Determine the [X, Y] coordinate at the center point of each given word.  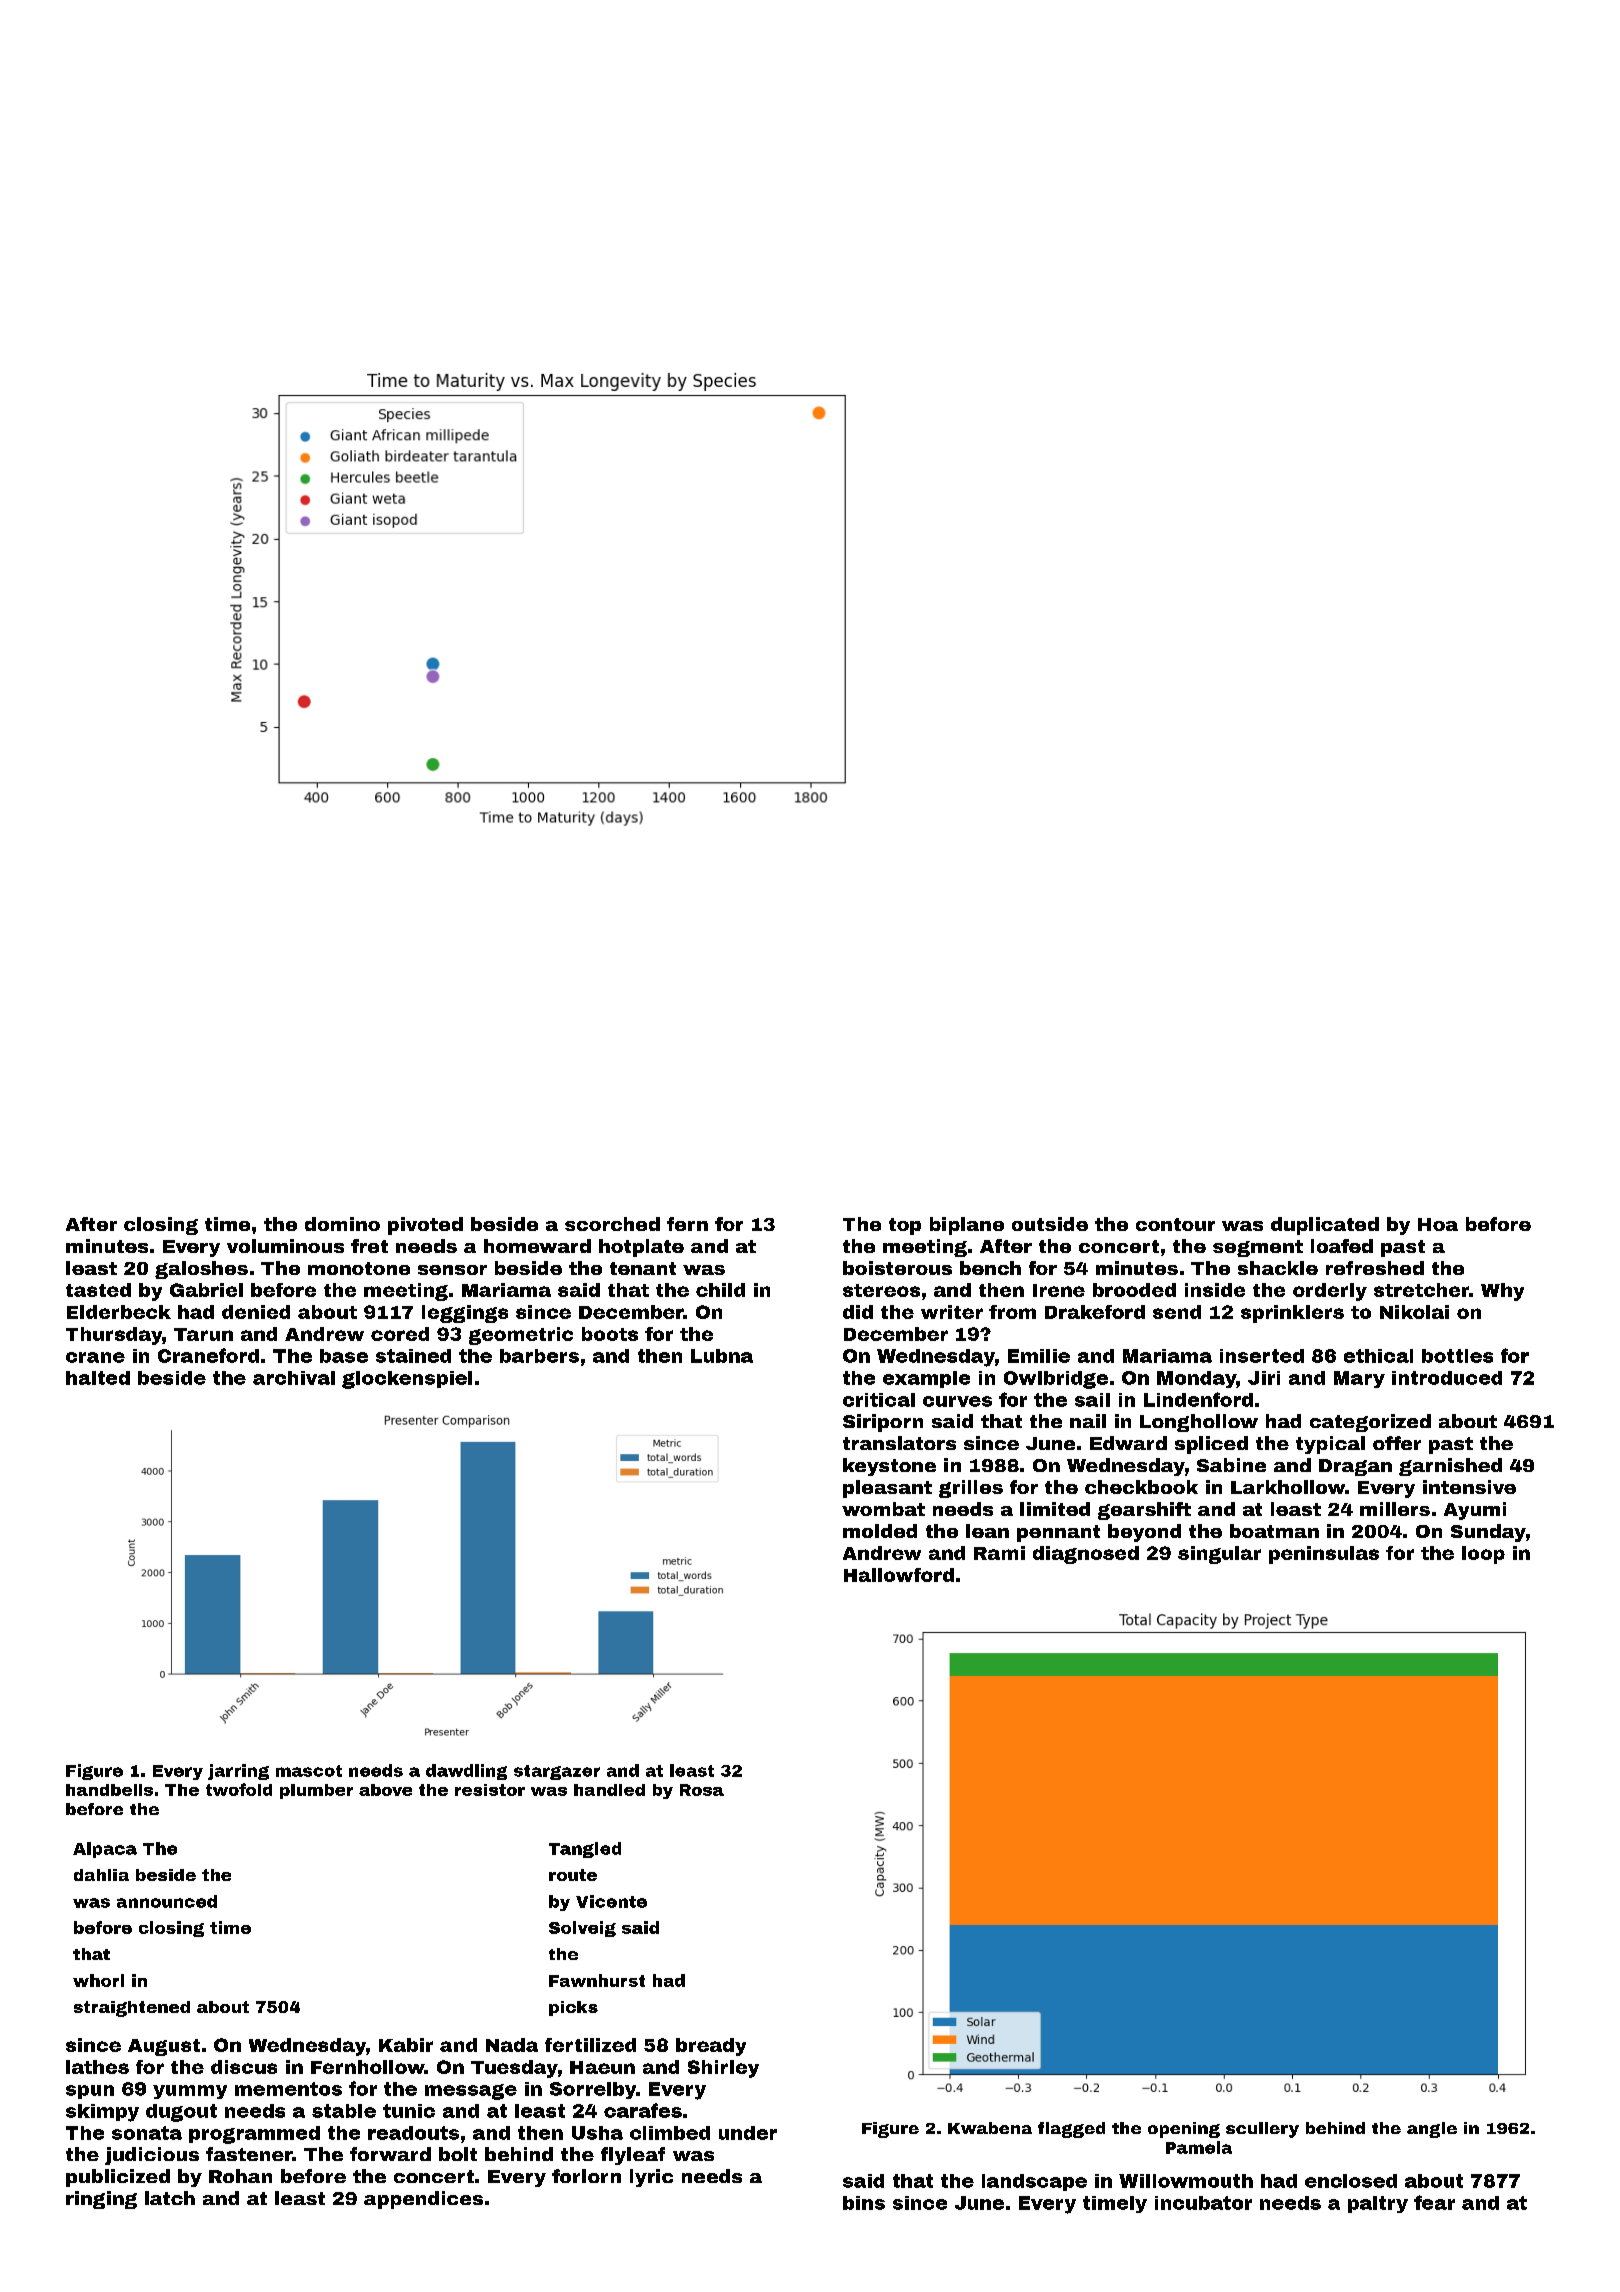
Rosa [702, 1790]
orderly [1330, 1292]
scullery [1262, 2130]
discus [244, 2067]
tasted [98, 1290]
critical [879, 1400]
